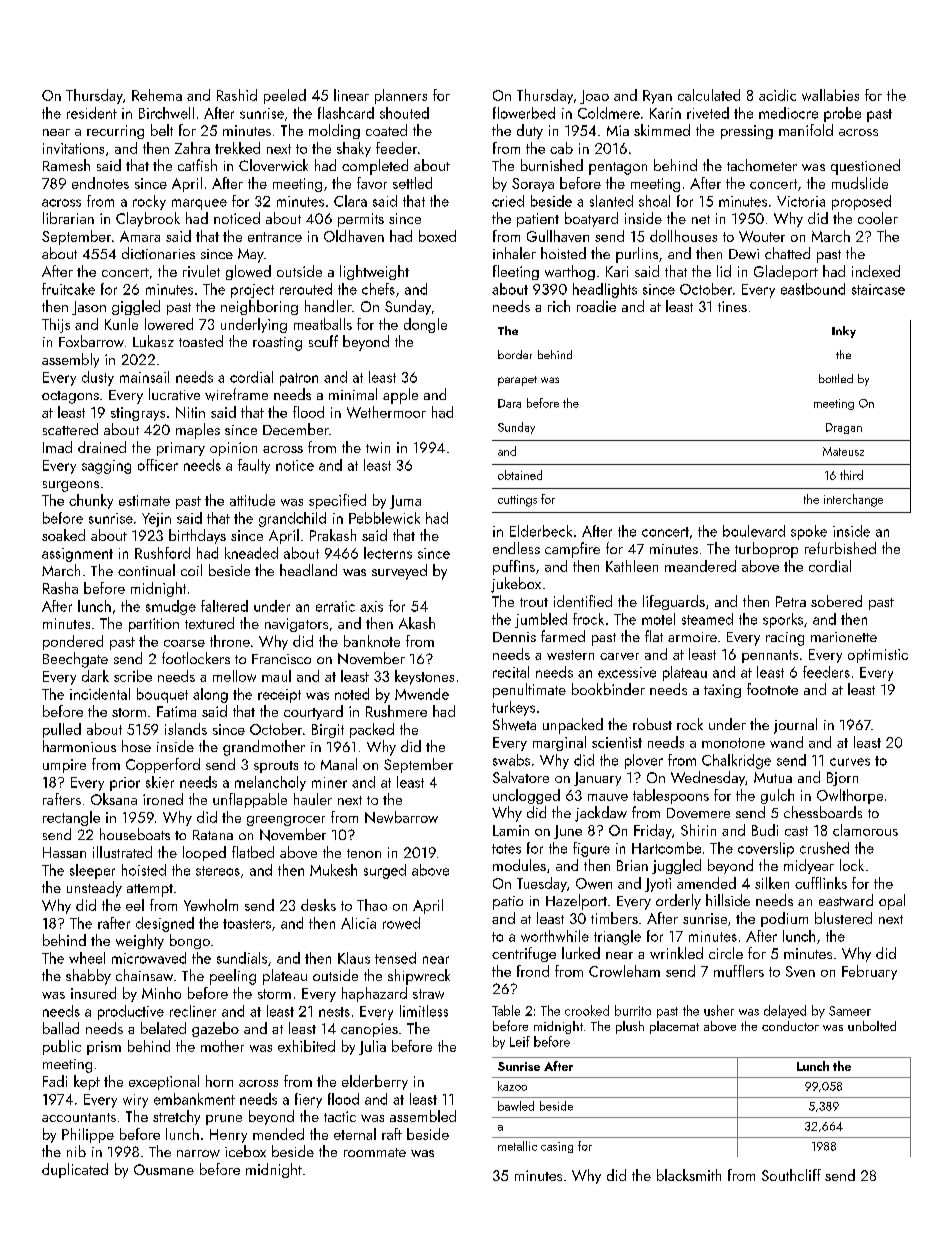  What do you see at coordinates (273, 165) in the screenshot?
I see `Cloverwick` at bounding box center [273, 165].
